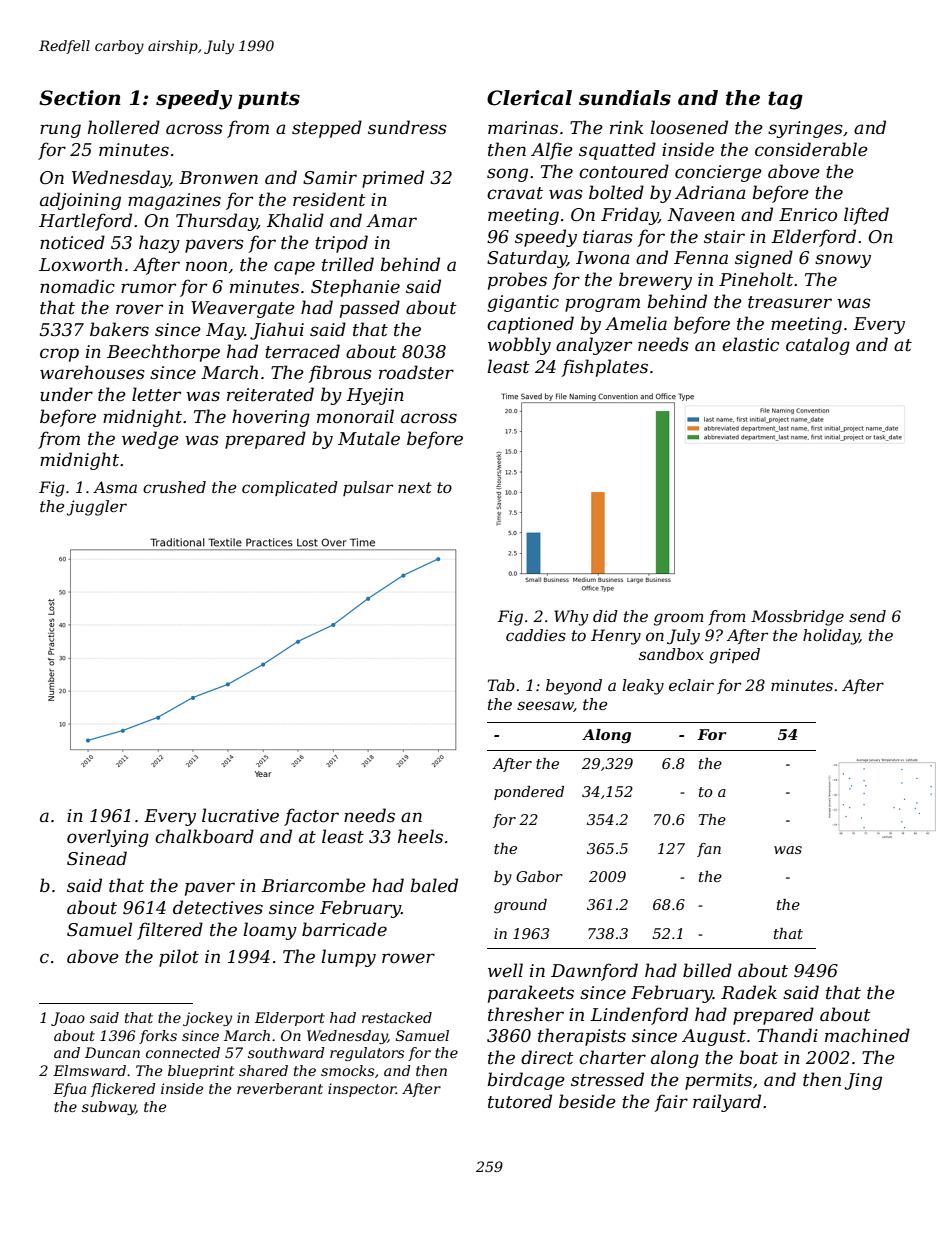 This image has height=1233, width=952. What do you see at coordinates (529, 793) in the image?
I see `pondered` at bounding box center [529, 793].
